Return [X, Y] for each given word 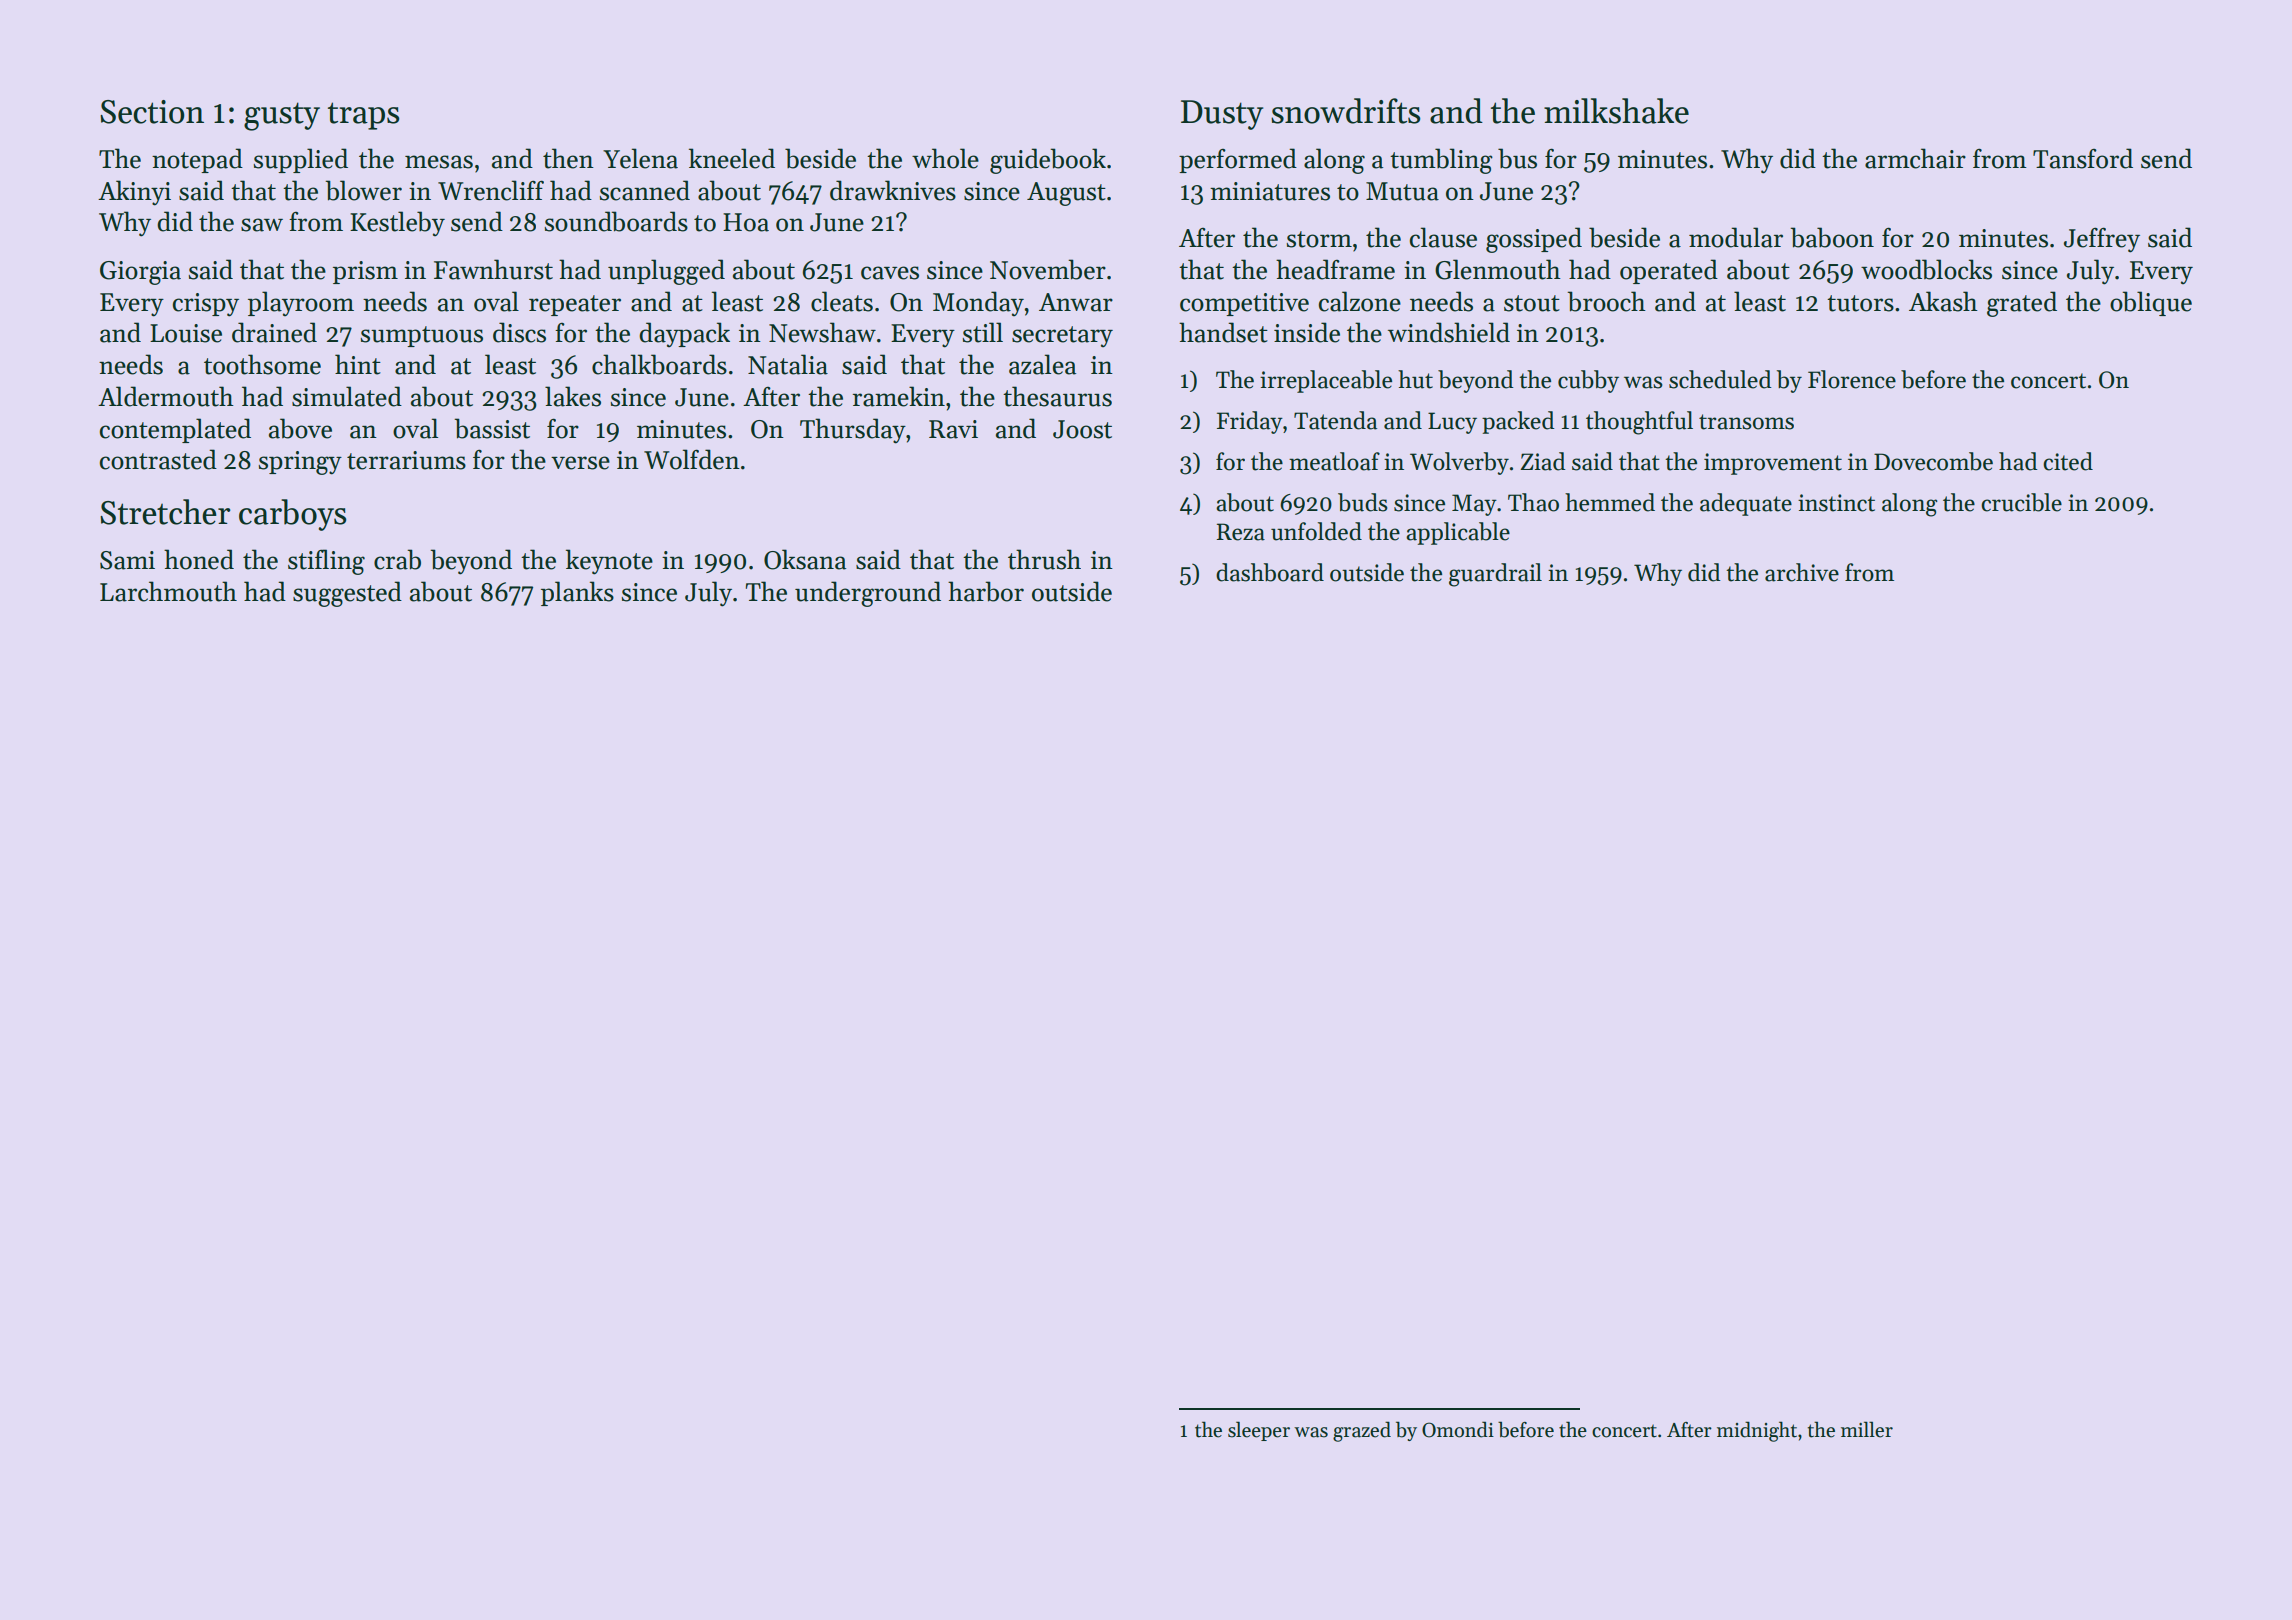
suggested [347, 594]
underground [868, 594]
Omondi [1458, 1429]
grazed [1362, 1431]
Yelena [640, 158]
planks [577, 593]
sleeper [1259, 1431]
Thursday [853, 431]
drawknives [893, 190]
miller [1867, 1429]
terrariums [406, 460]
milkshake [1616, 111]
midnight [1757, 1431]
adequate [1746, 504]
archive [1802, 572]
